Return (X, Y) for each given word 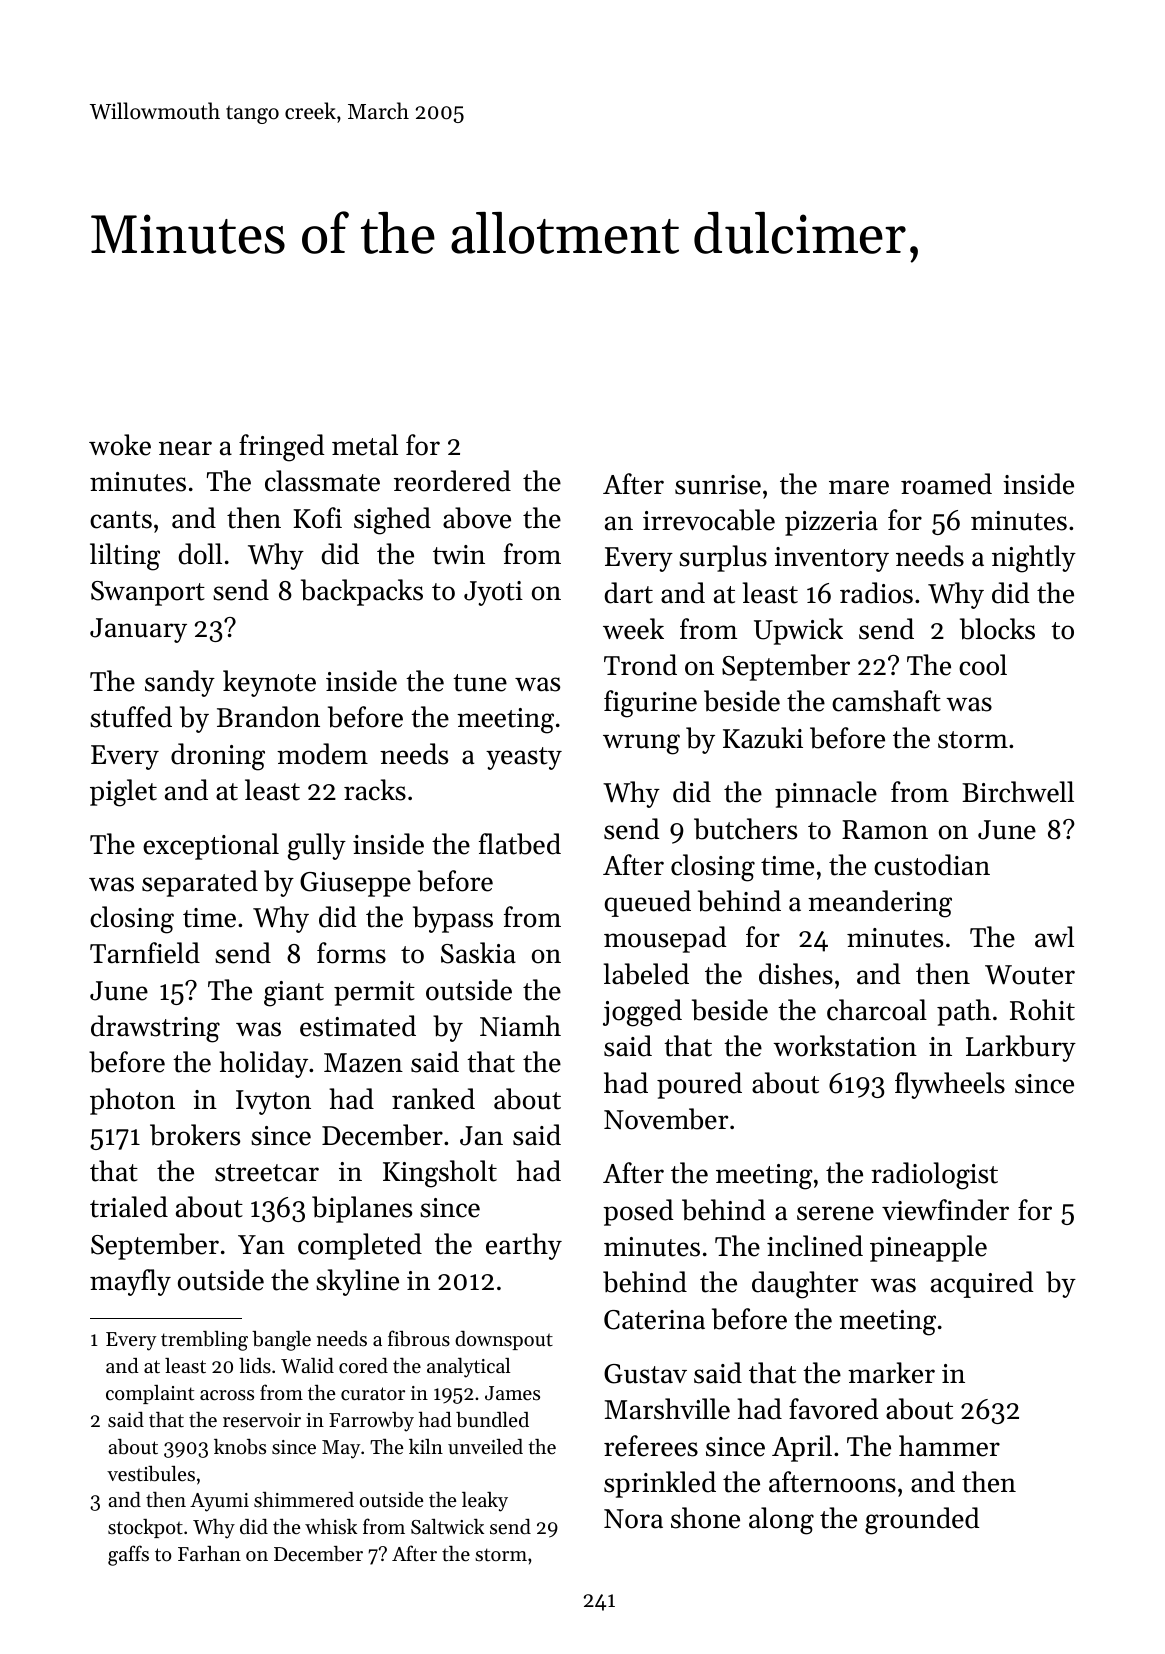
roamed (946, 484)
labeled (646, 974)
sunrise (718, 485)
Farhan (209, 1553)
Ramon (885, 830)
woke (120, 445)
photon (132, 1101)
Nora (633, 1519)
